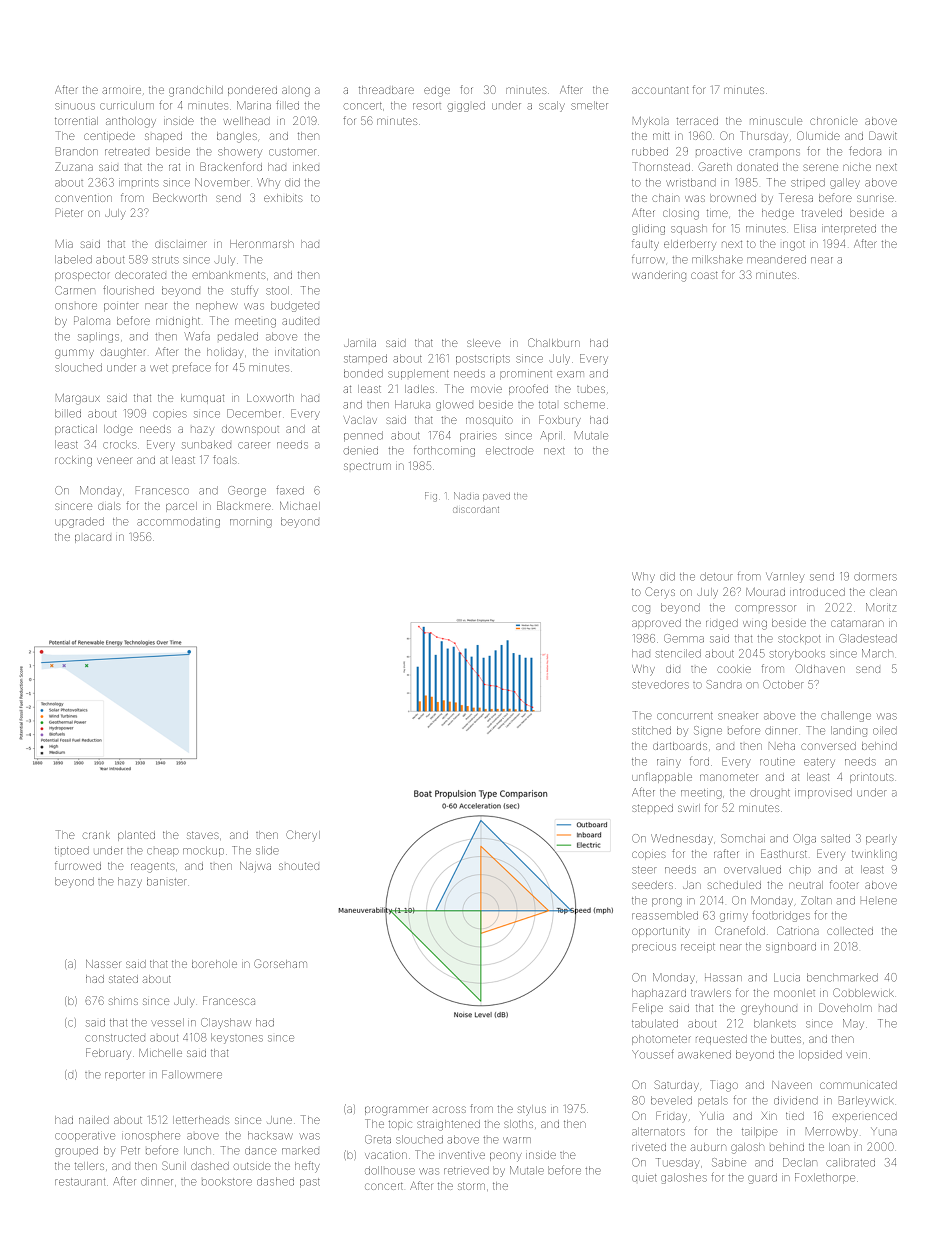  I want to click on dollhouse, so click(390, 1170).
